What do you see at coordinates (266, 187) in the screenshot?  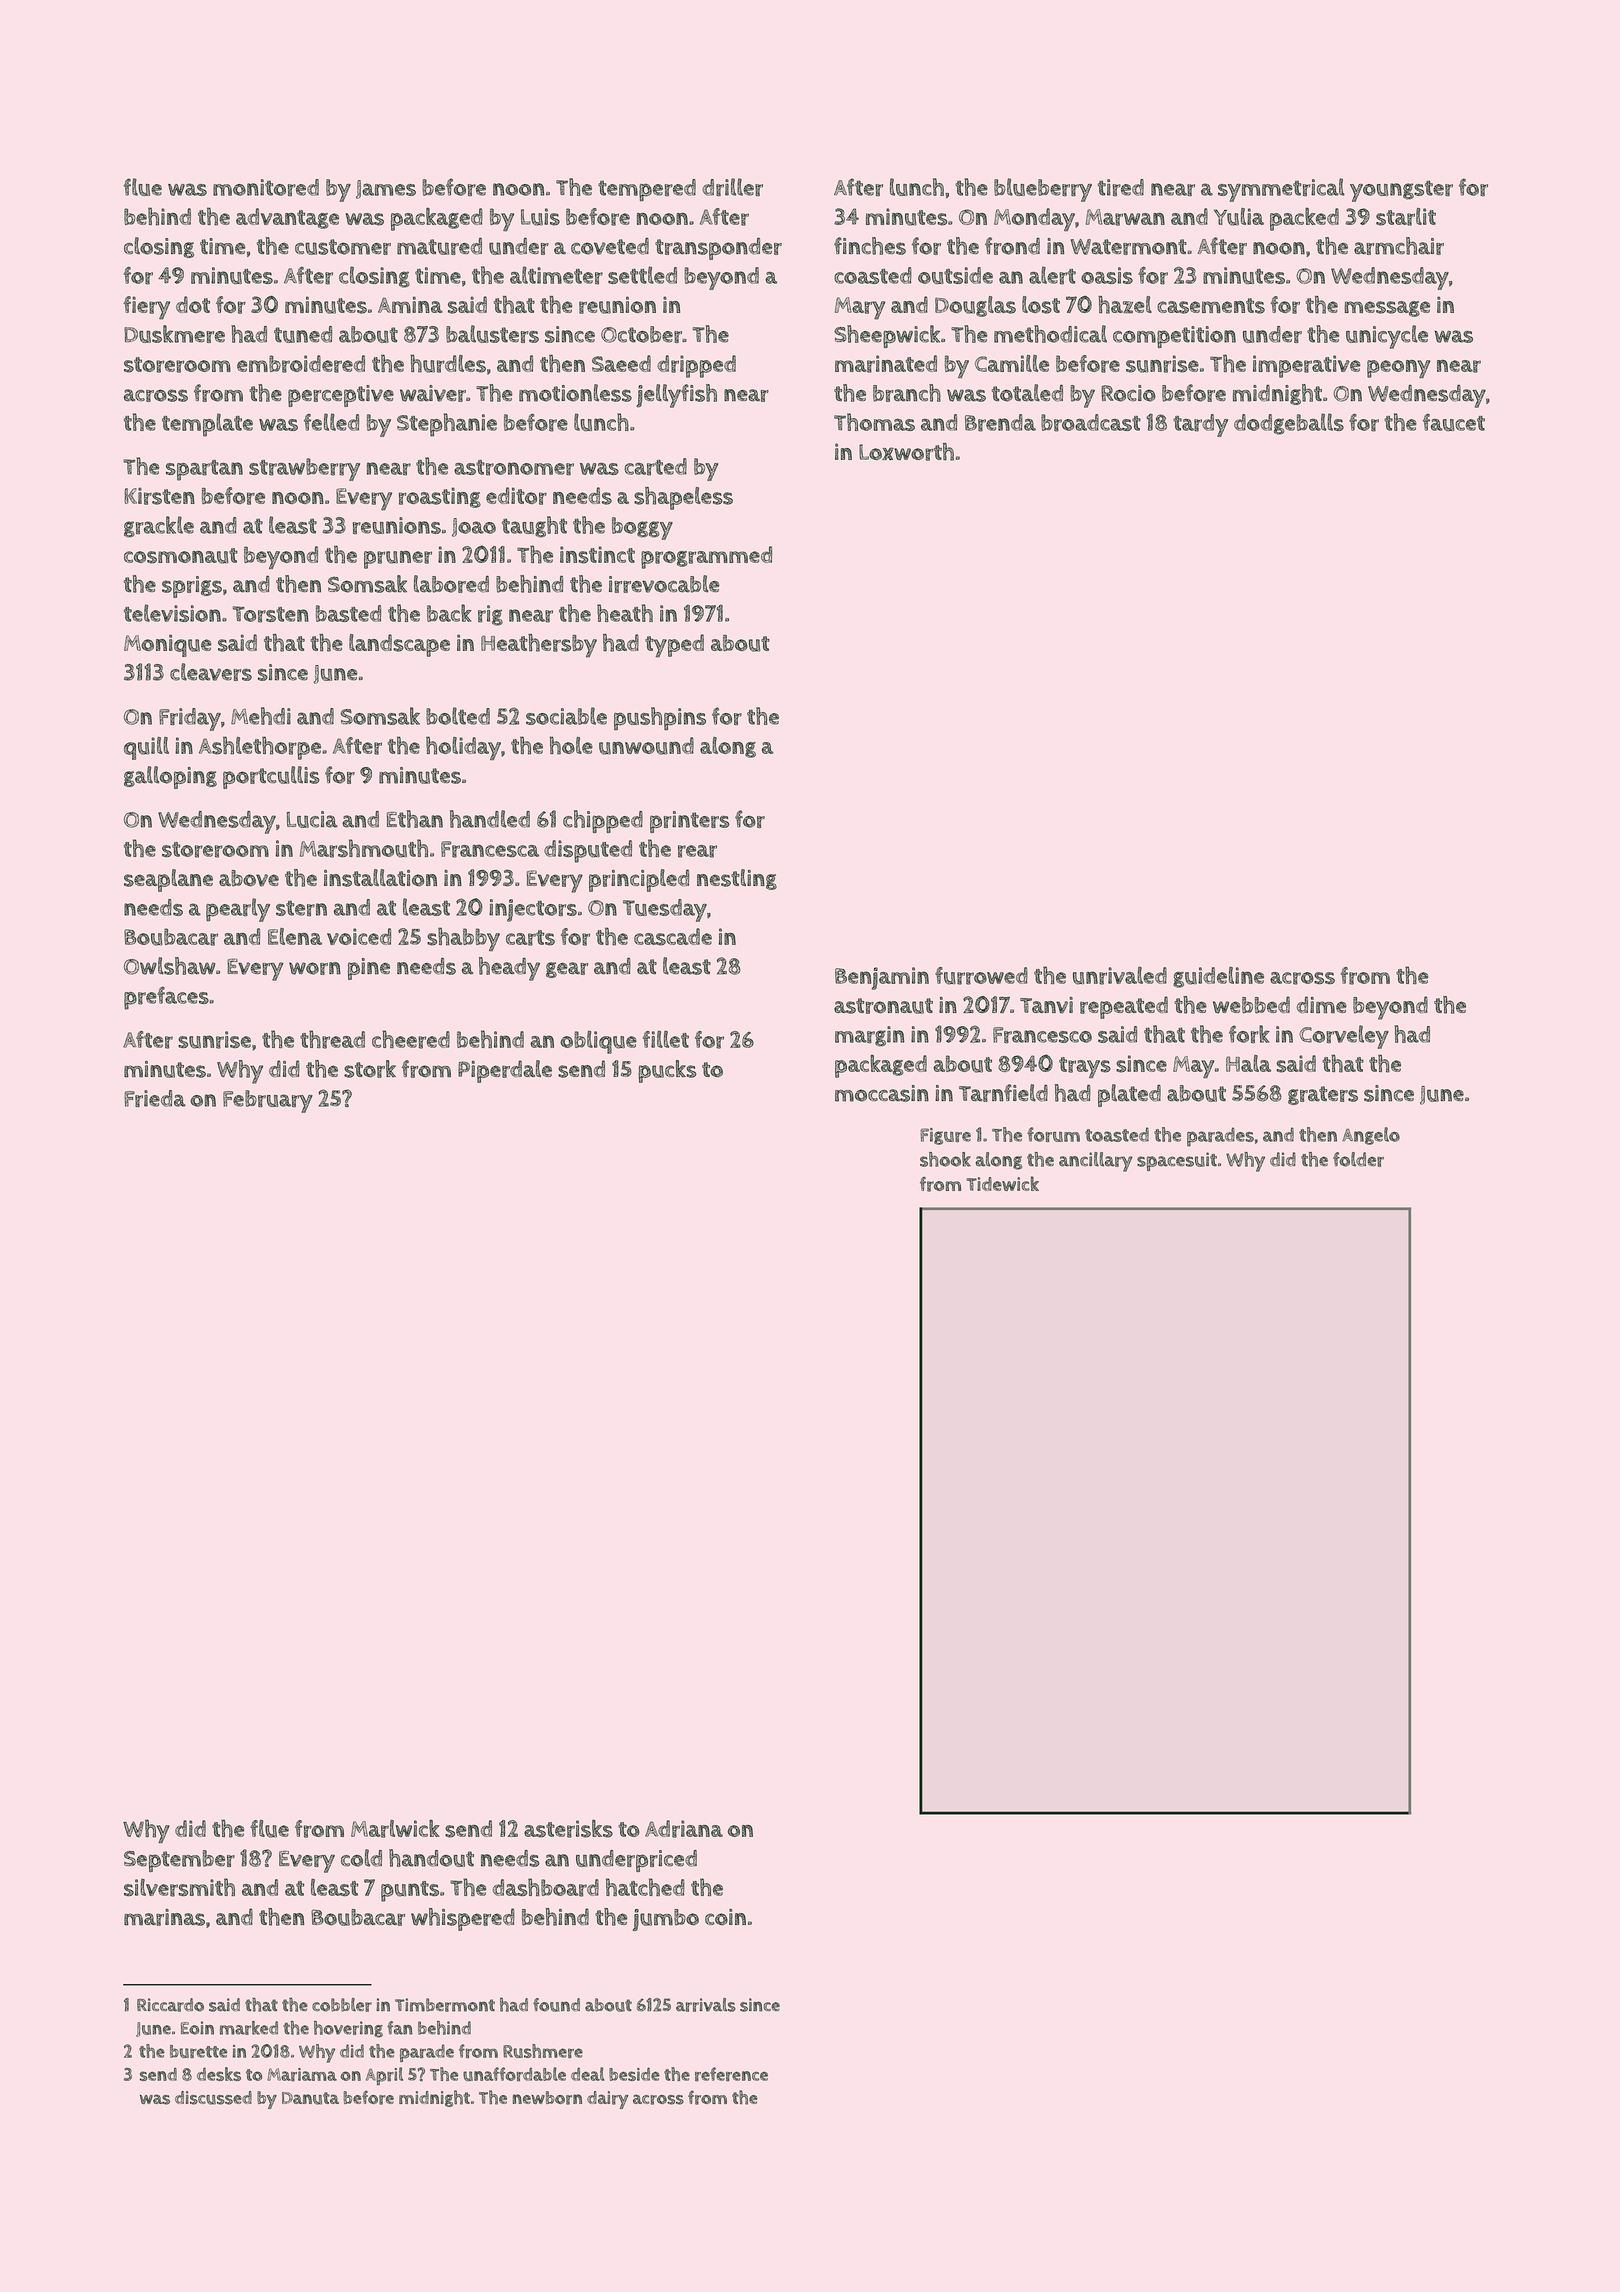 I see `monitored` at bounding box center [266, 187].
